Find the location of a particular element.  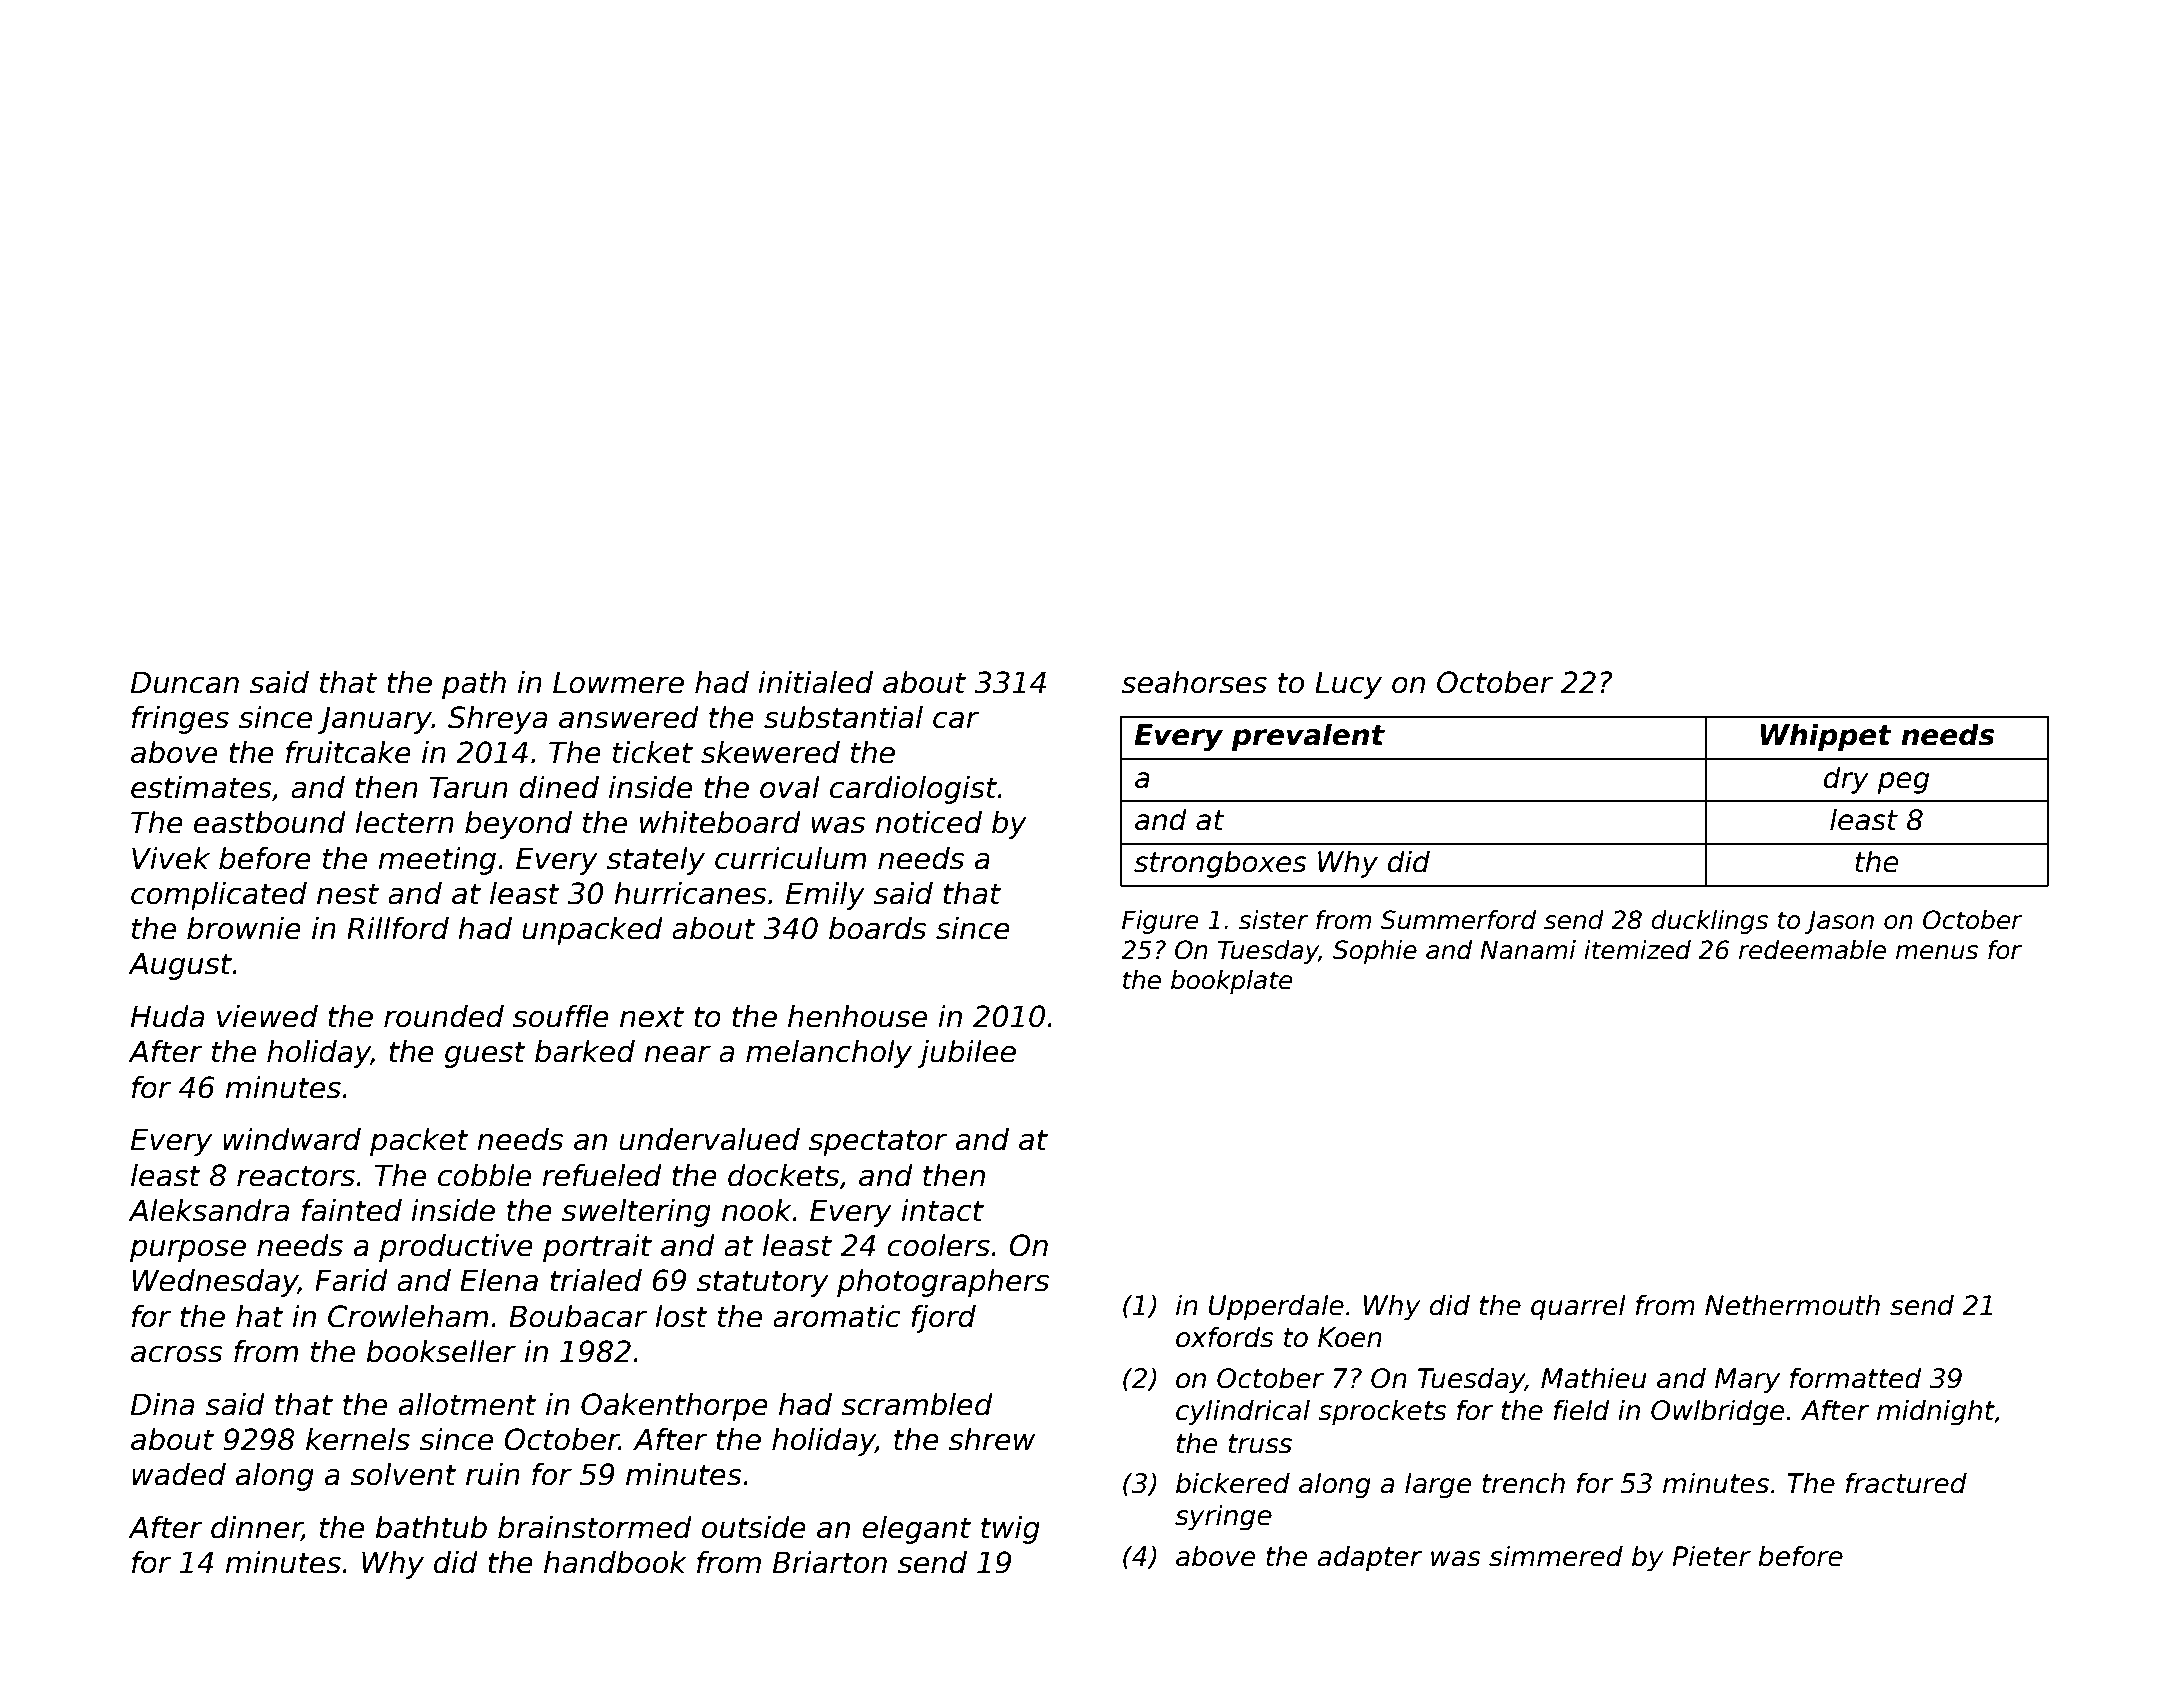

cardiologist is located at coordinates (913, 790).
